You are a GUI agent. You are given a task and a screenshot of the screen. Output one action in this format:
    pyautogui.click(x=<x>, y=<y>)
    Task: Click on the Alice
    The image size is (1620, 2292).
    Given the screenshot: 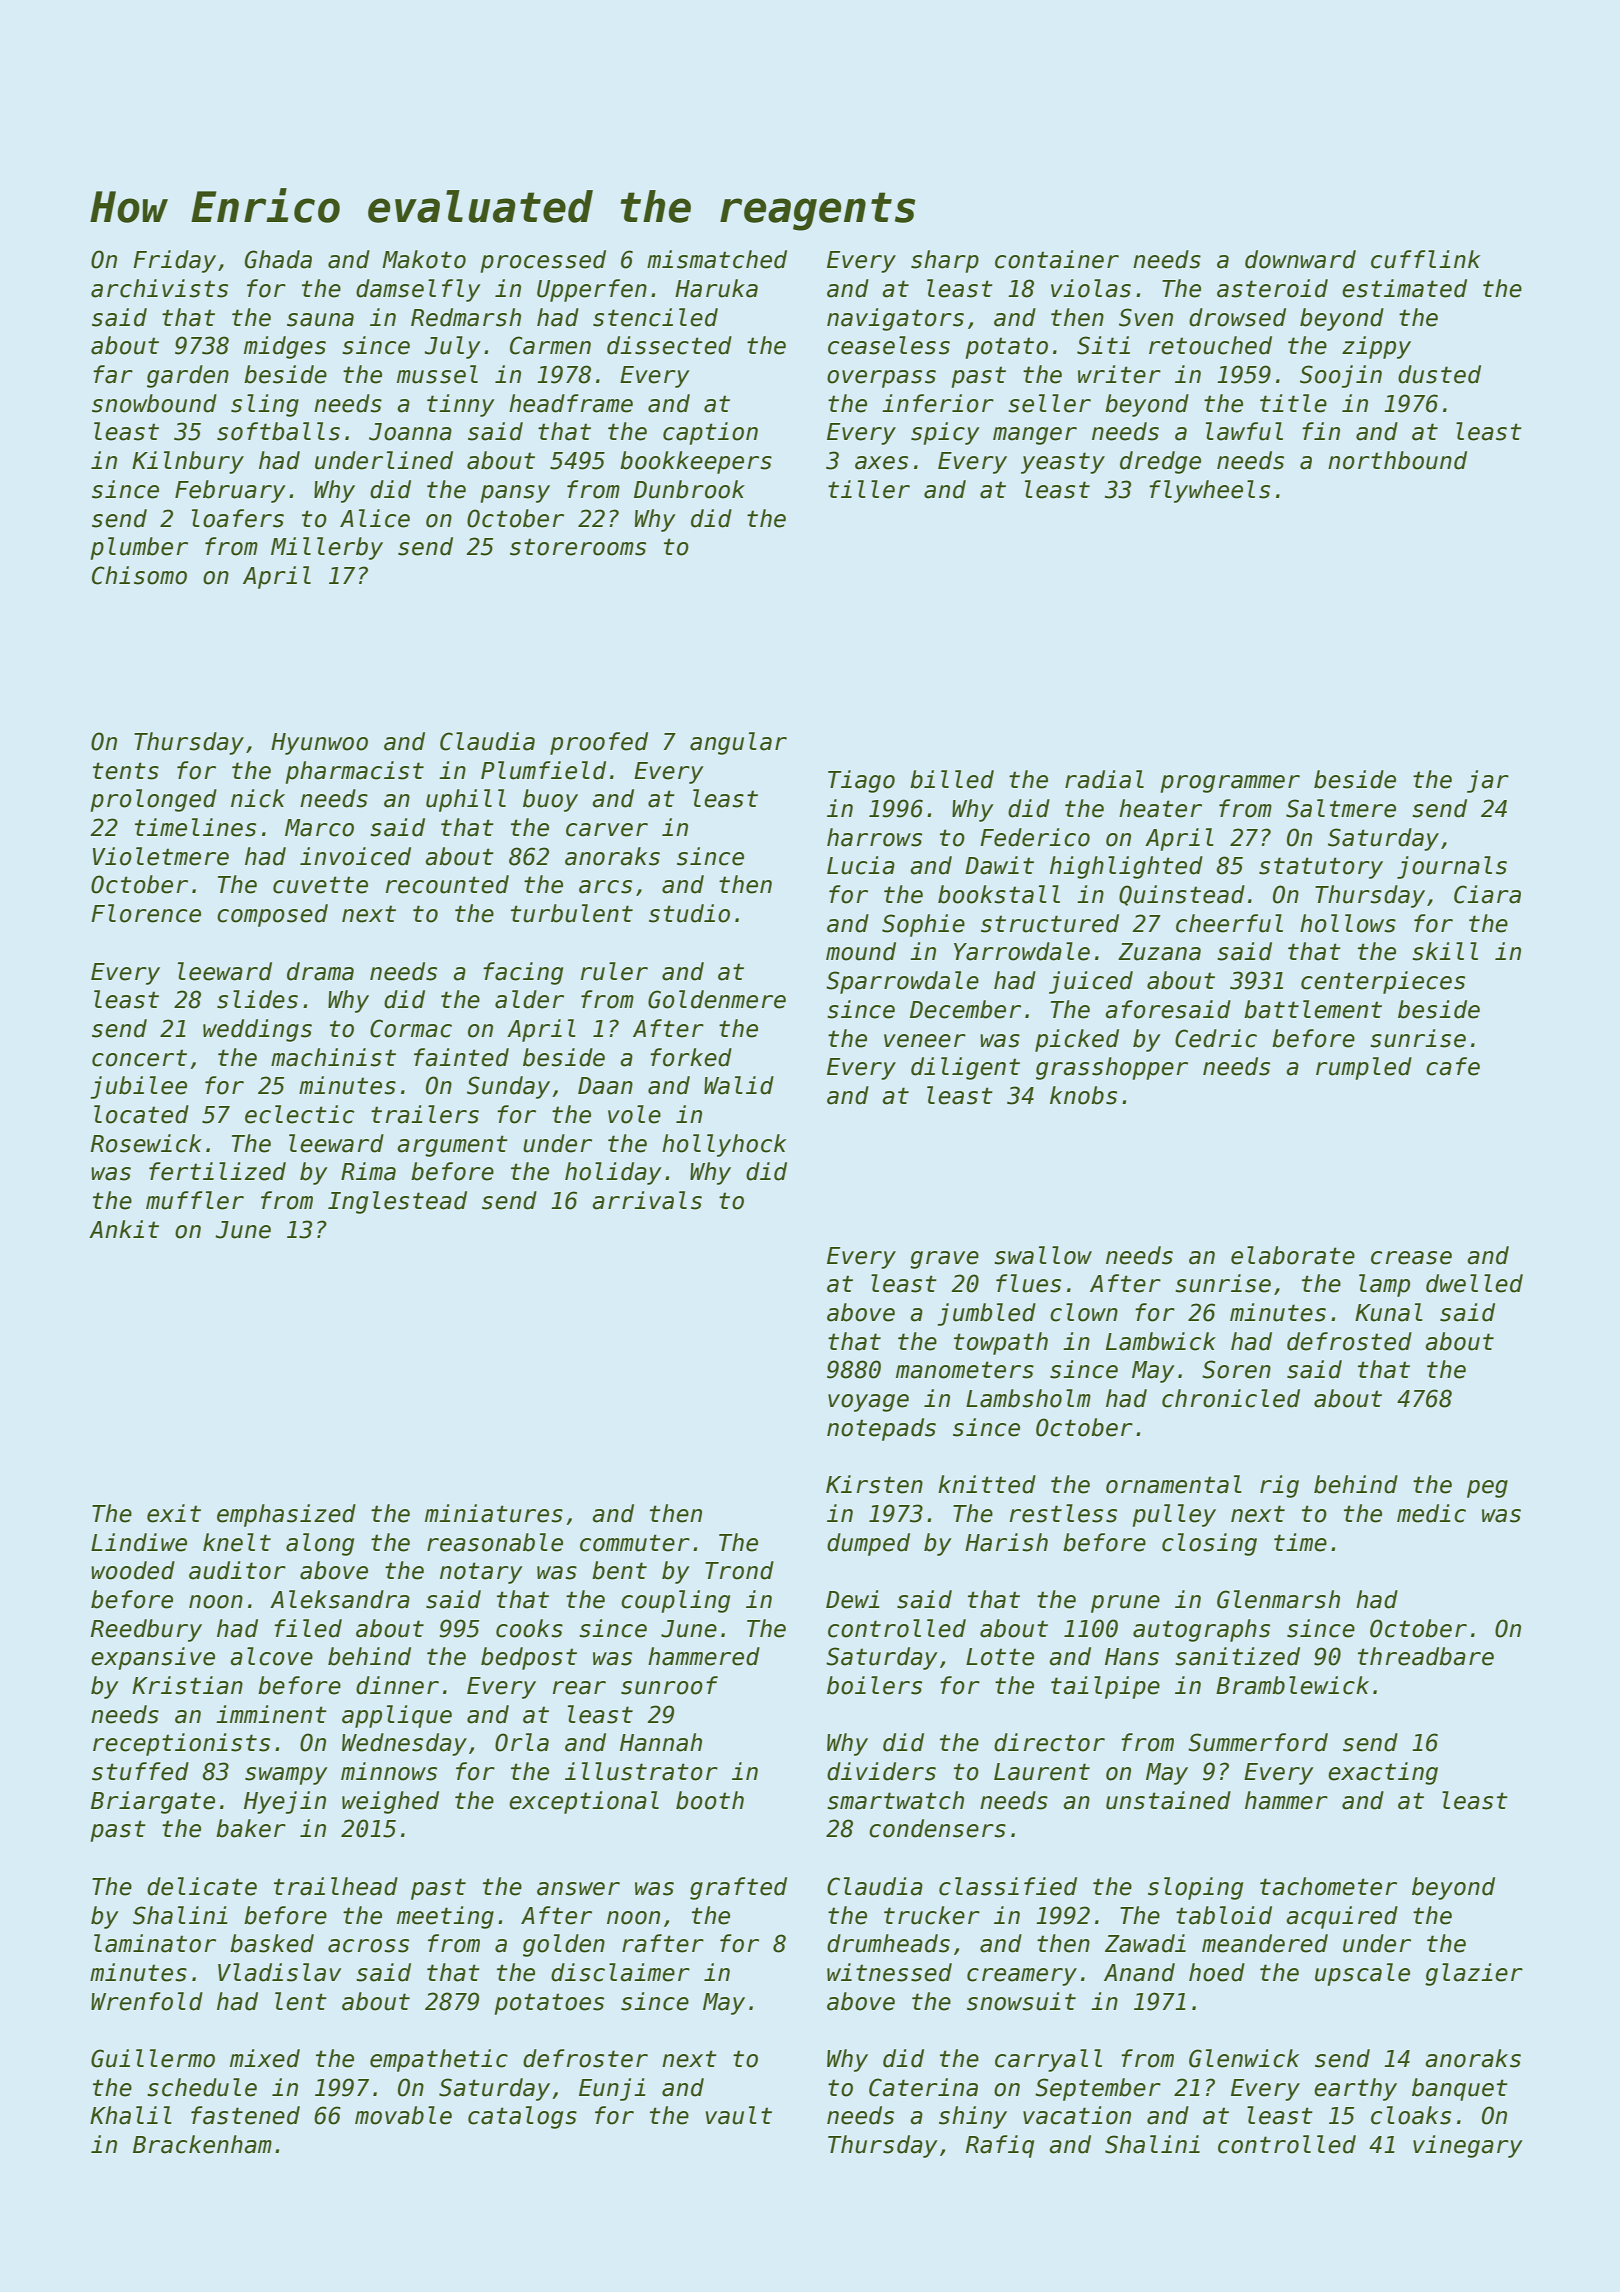 What is the action you would take?
    pyautogui.click(x=375, y=518)
